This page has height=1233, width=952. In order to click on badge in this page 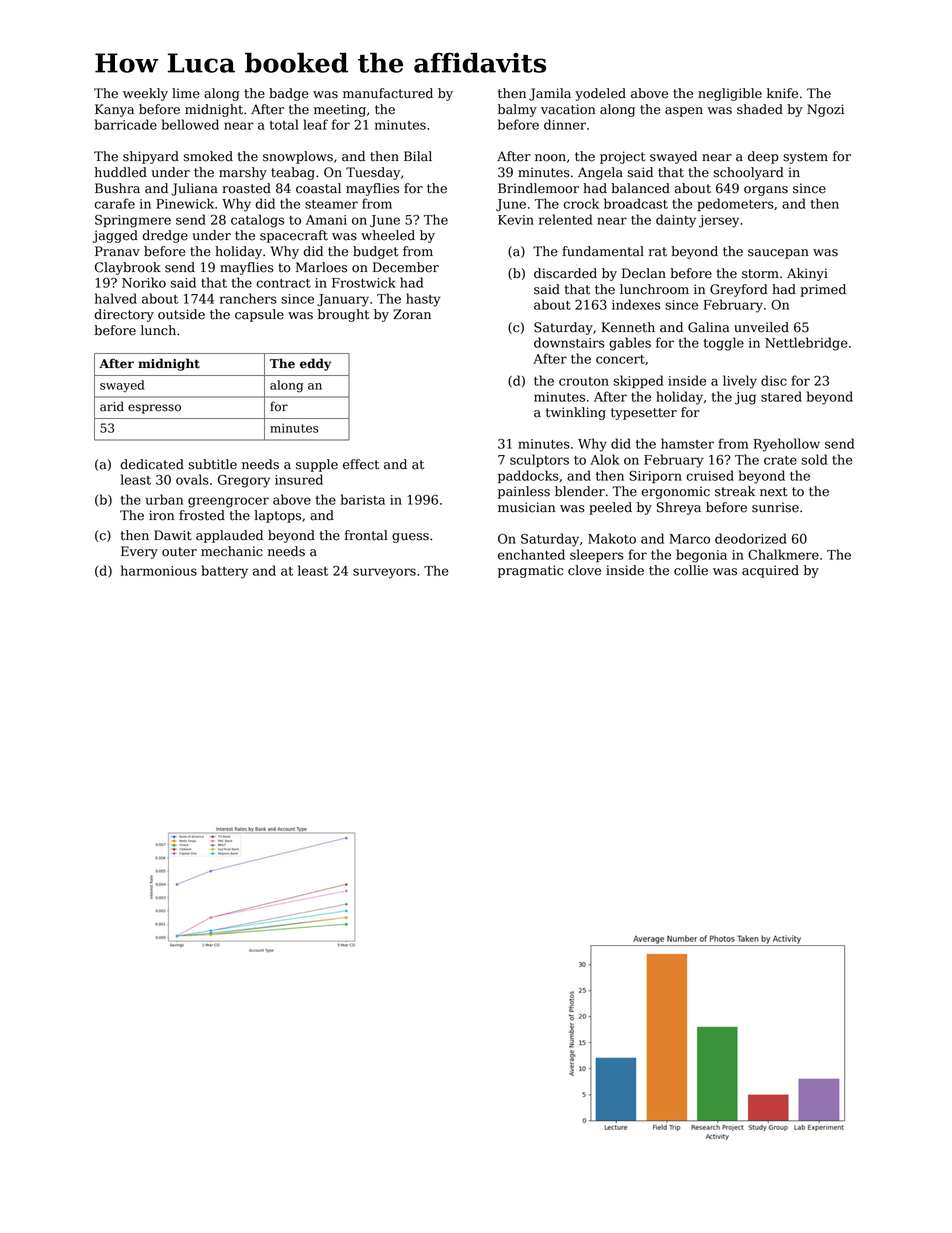, I will do `click(288, 94)`.
